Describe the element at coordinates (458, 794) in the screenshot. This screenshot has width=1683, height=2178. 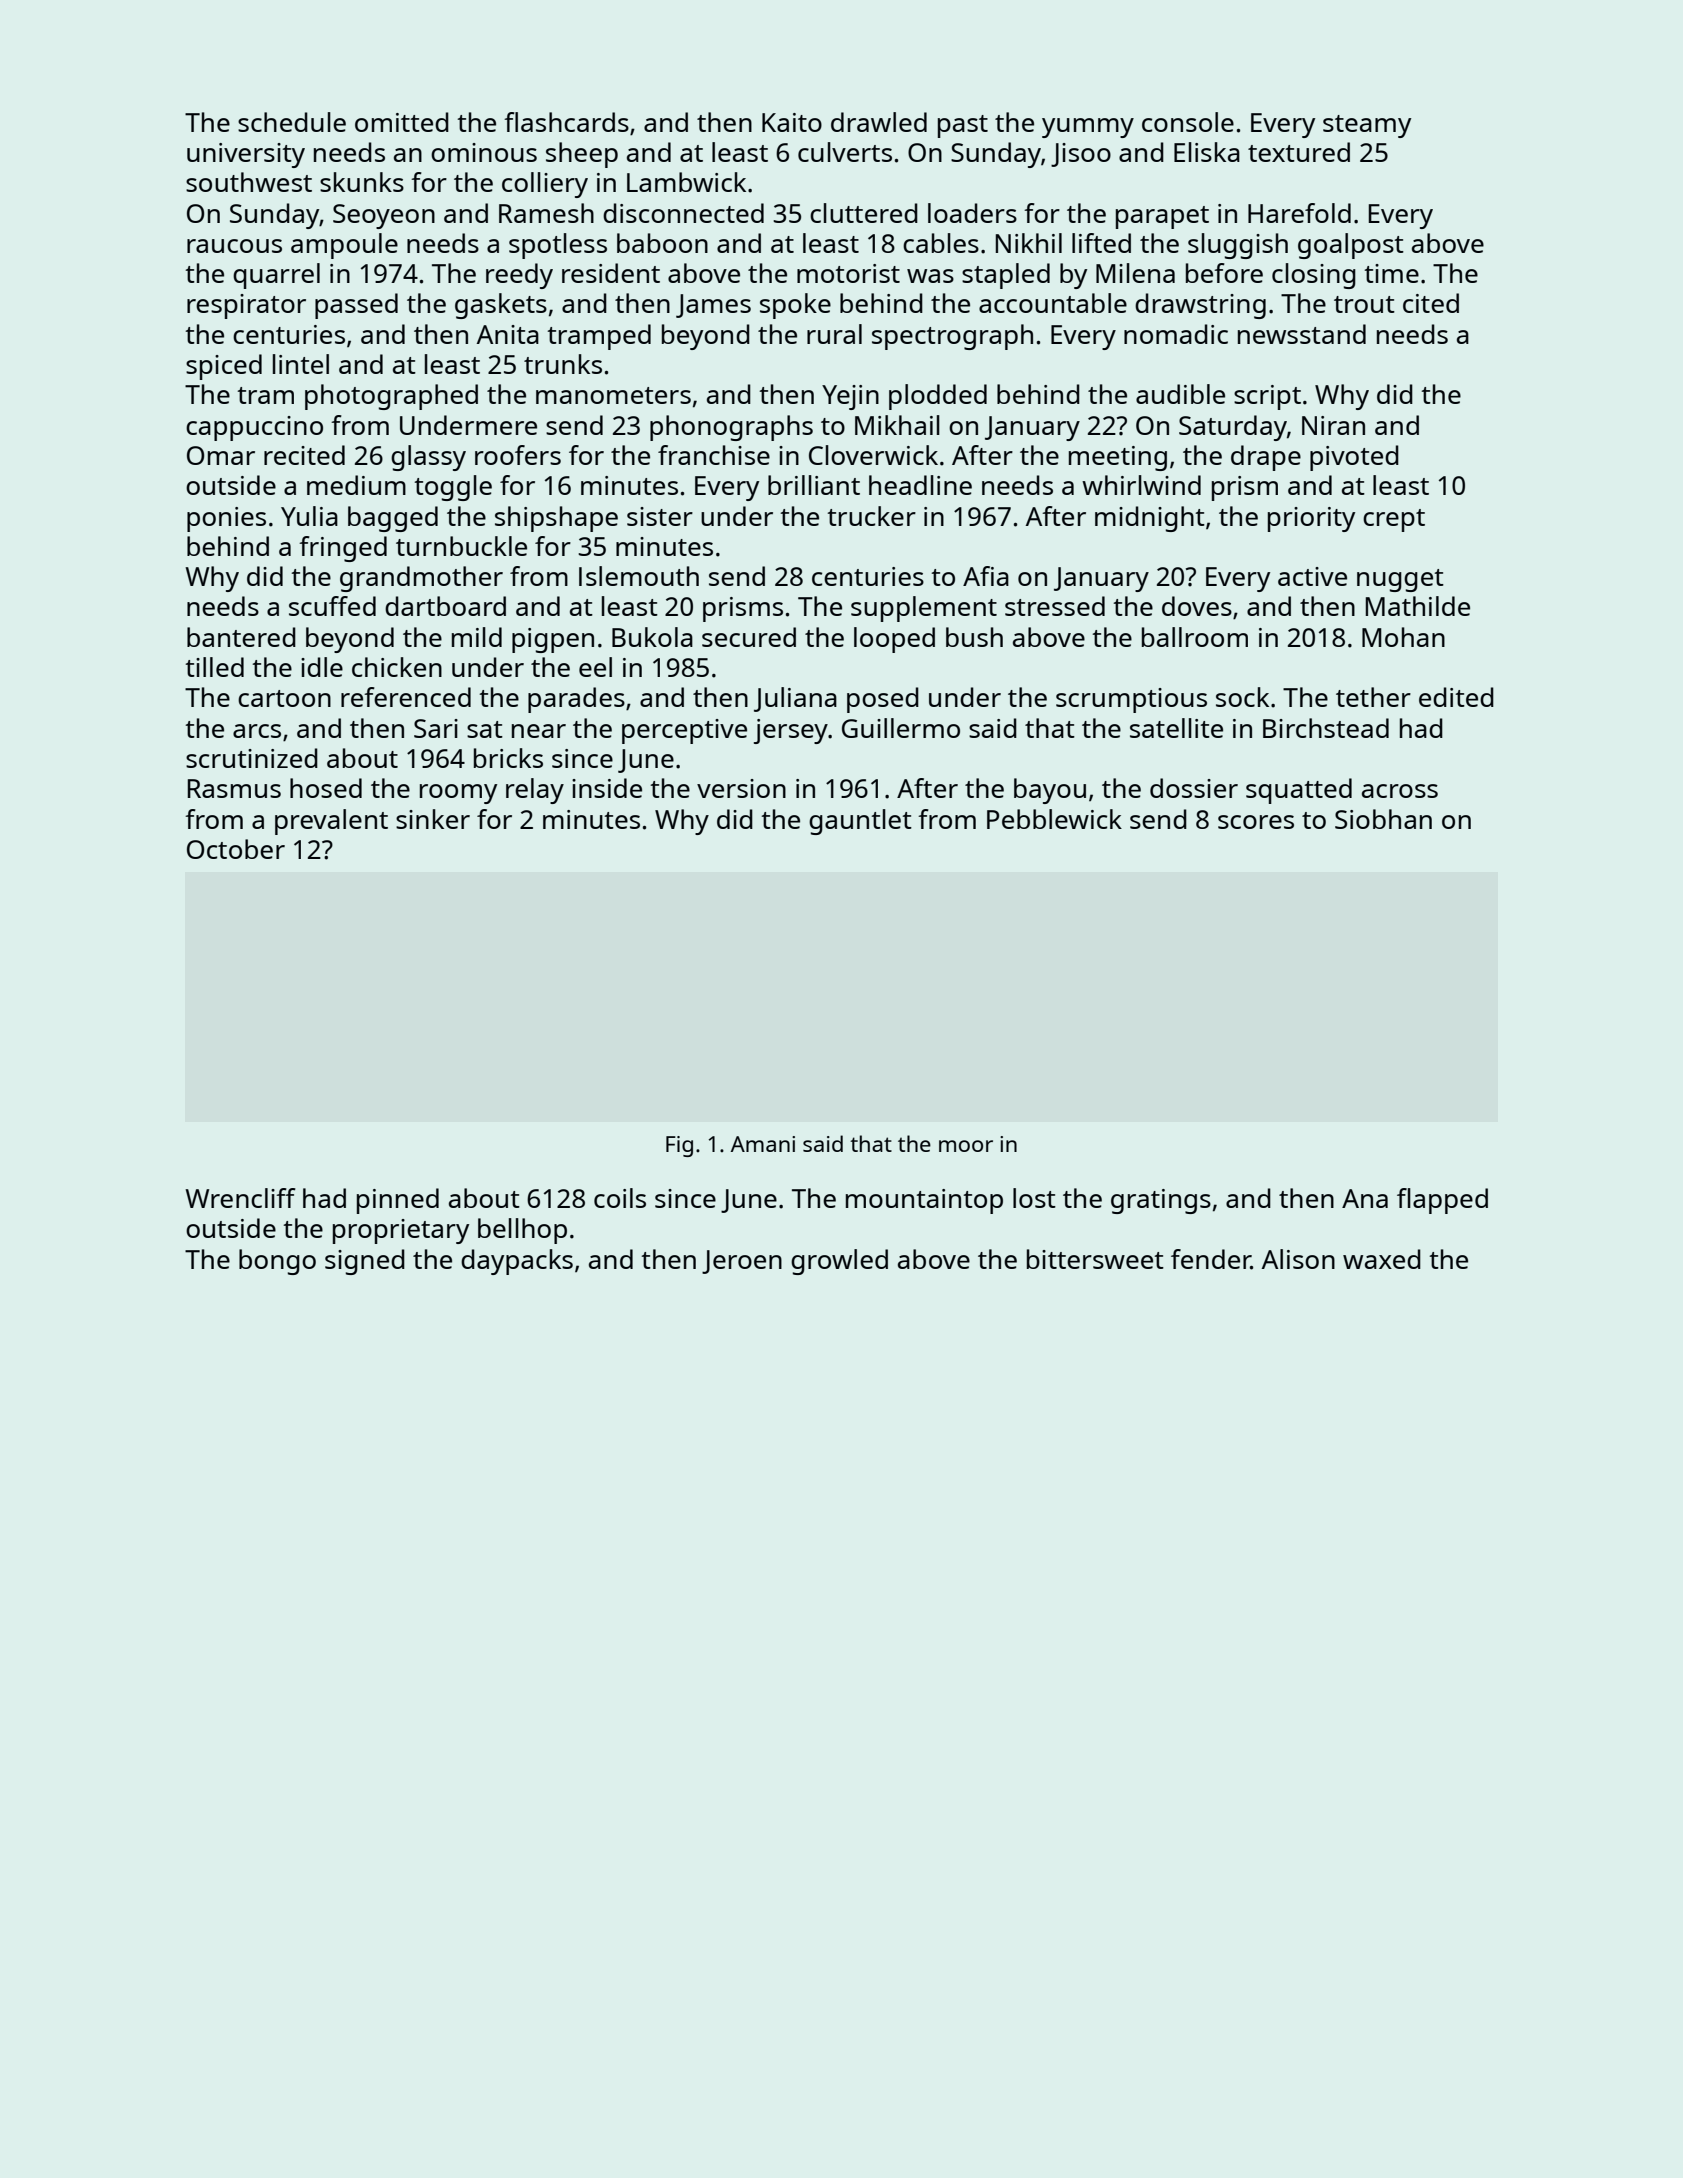
I see `roomy` at that location.
